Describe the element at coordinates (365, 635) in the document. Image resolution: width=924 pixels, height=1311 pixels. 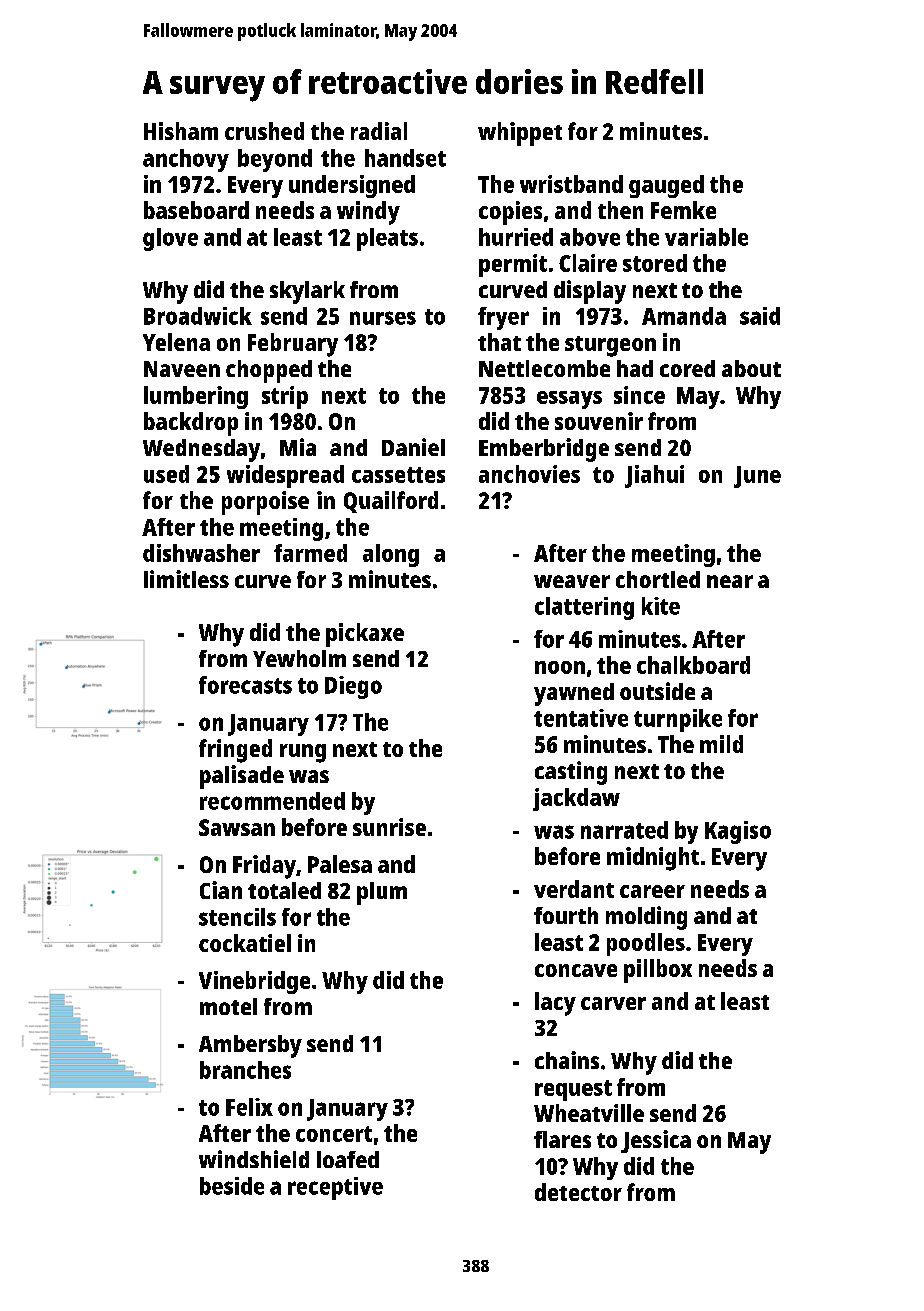
I see `pickaxe` at that location.
